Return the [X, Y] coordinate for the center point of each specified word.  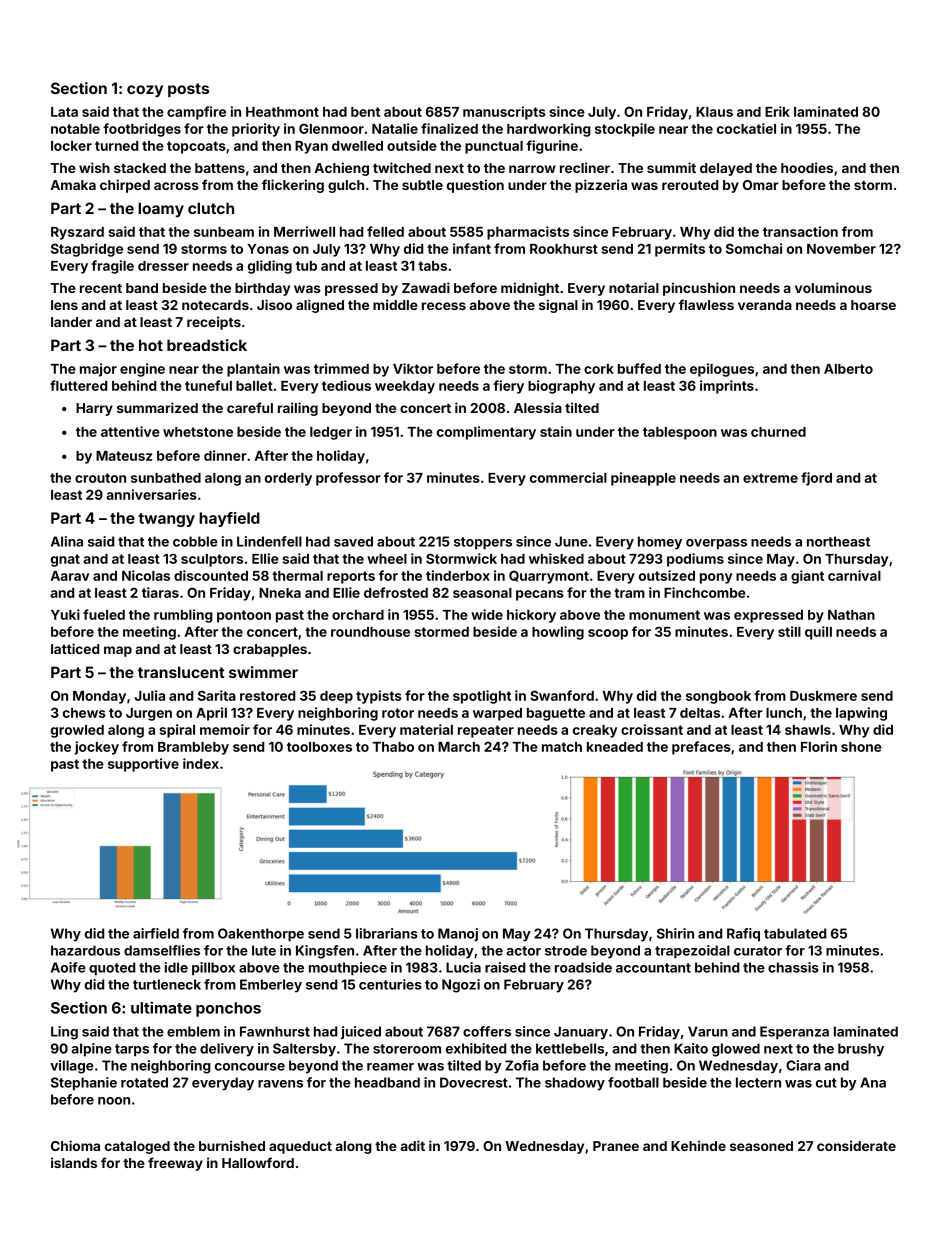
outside [412, 145]
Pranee [616, 1146]
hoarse [873, 305]
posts [188, 90]
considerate [856, 1145]
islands [74, 1162]
